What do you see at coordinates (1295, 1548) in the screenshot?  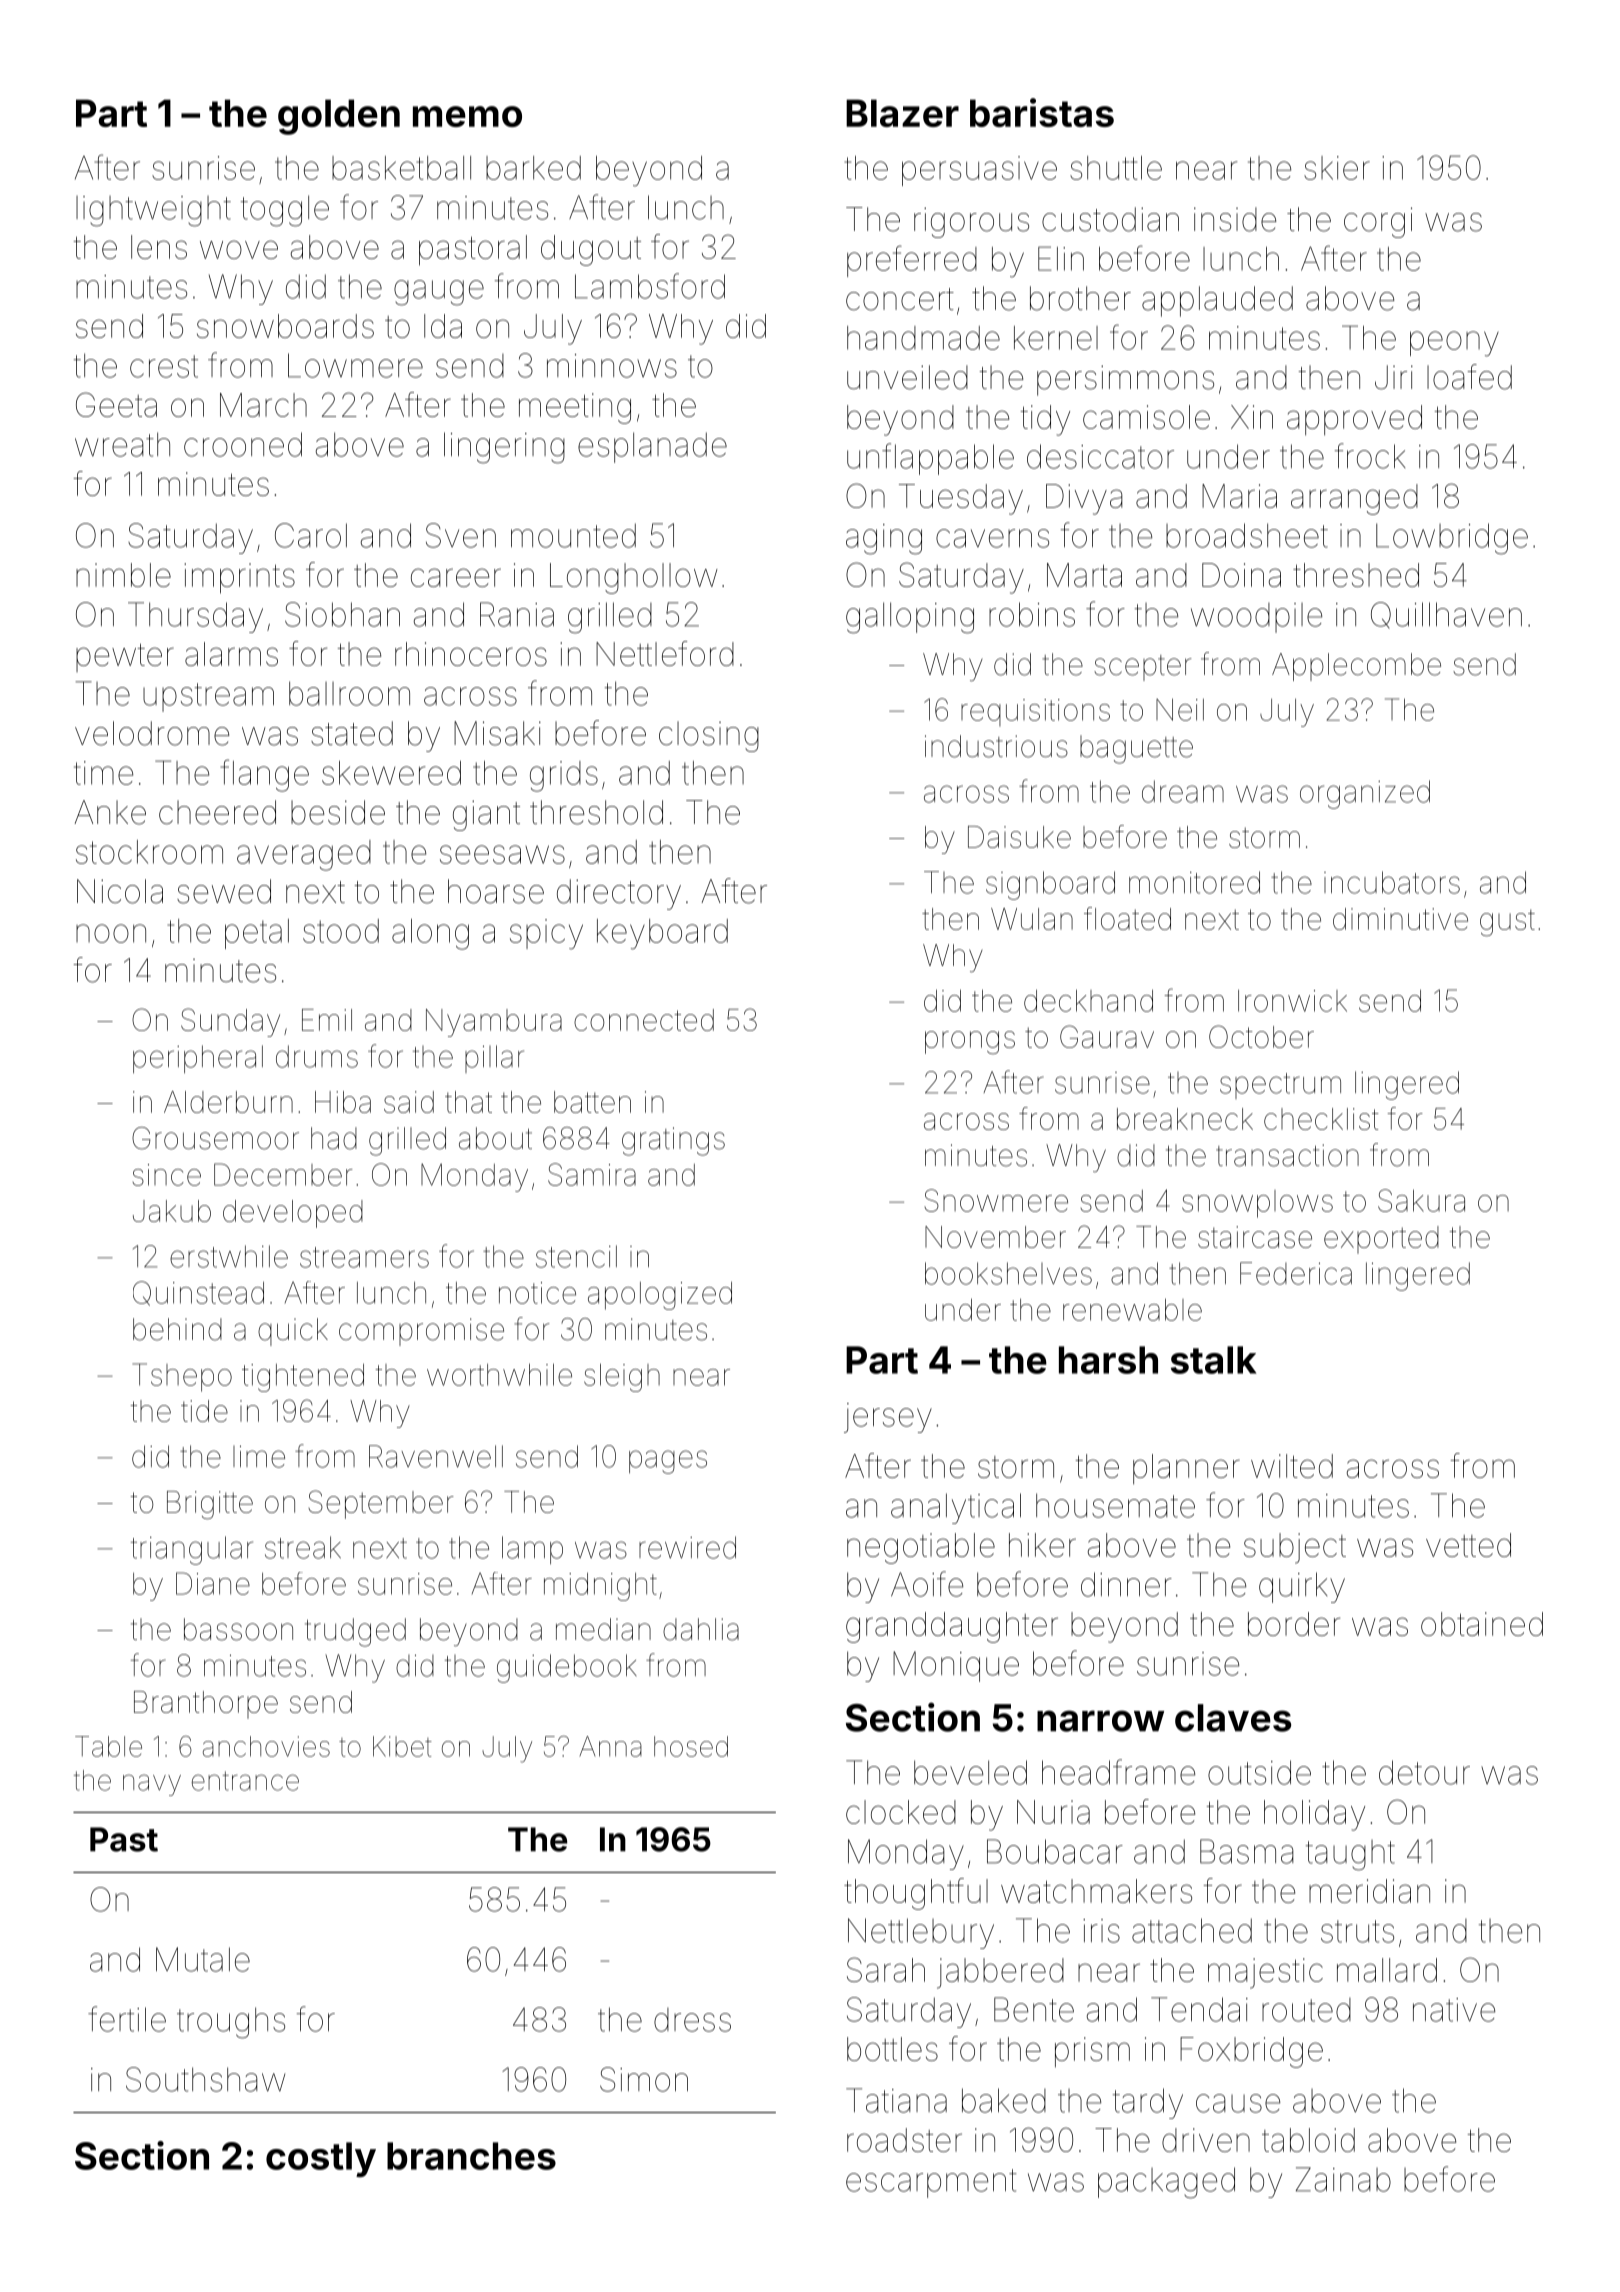 I see `subject` at bounding box center [1295, 1548].
